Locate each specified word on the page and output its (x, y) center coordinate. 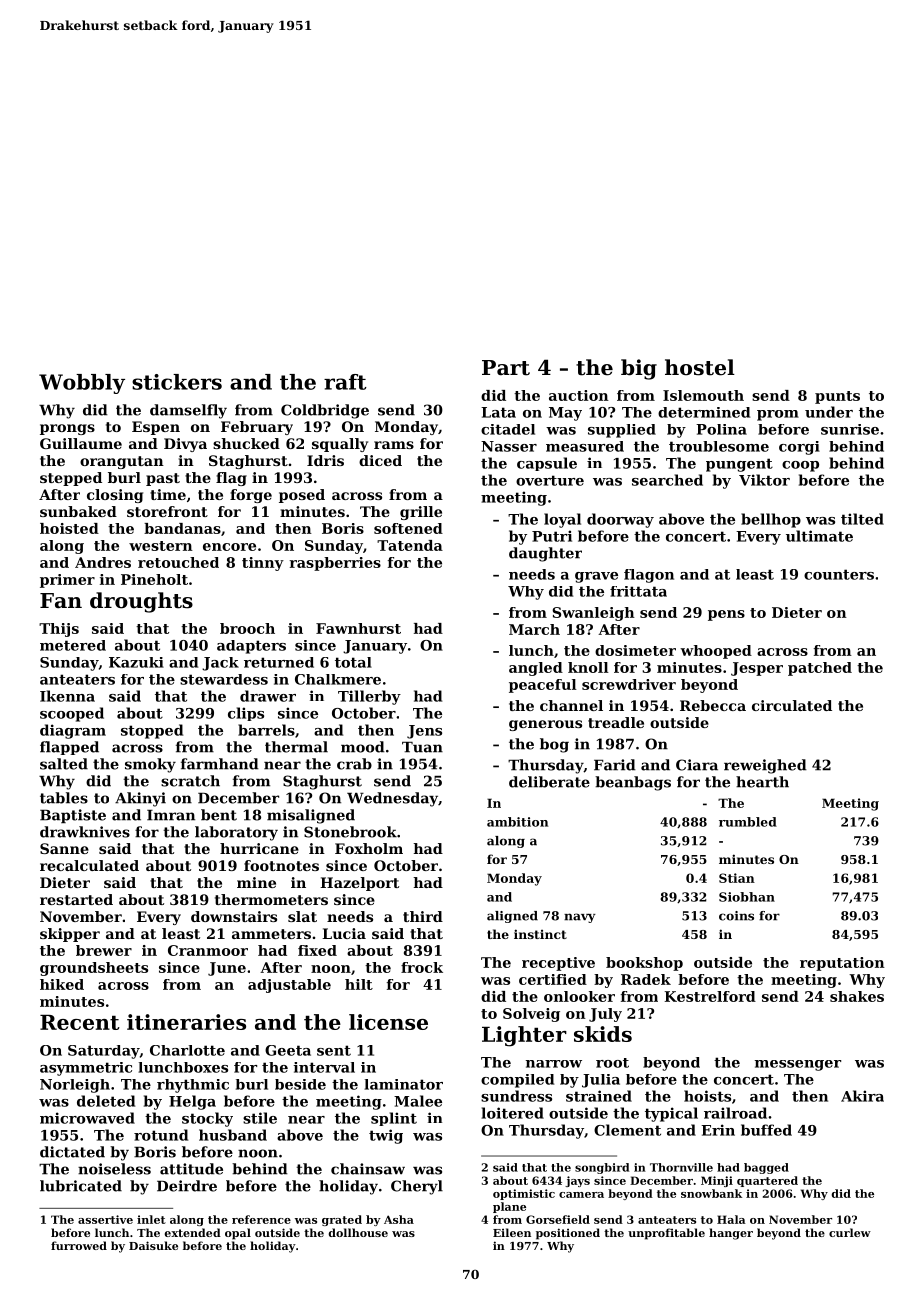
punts (837, 397)
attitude (191, 1169)
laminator (403, 1084)
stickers (177, 382)
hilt (359, 984)
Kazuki (136, 662)
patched (820, 669)
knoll (588, 667)
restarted (76, 899)
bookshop (644, 964)
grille (421, 513)
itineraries (186, 1022)
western (161, 546)
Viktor (764, 480)
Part (506, 368)
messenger (798, 1065)
